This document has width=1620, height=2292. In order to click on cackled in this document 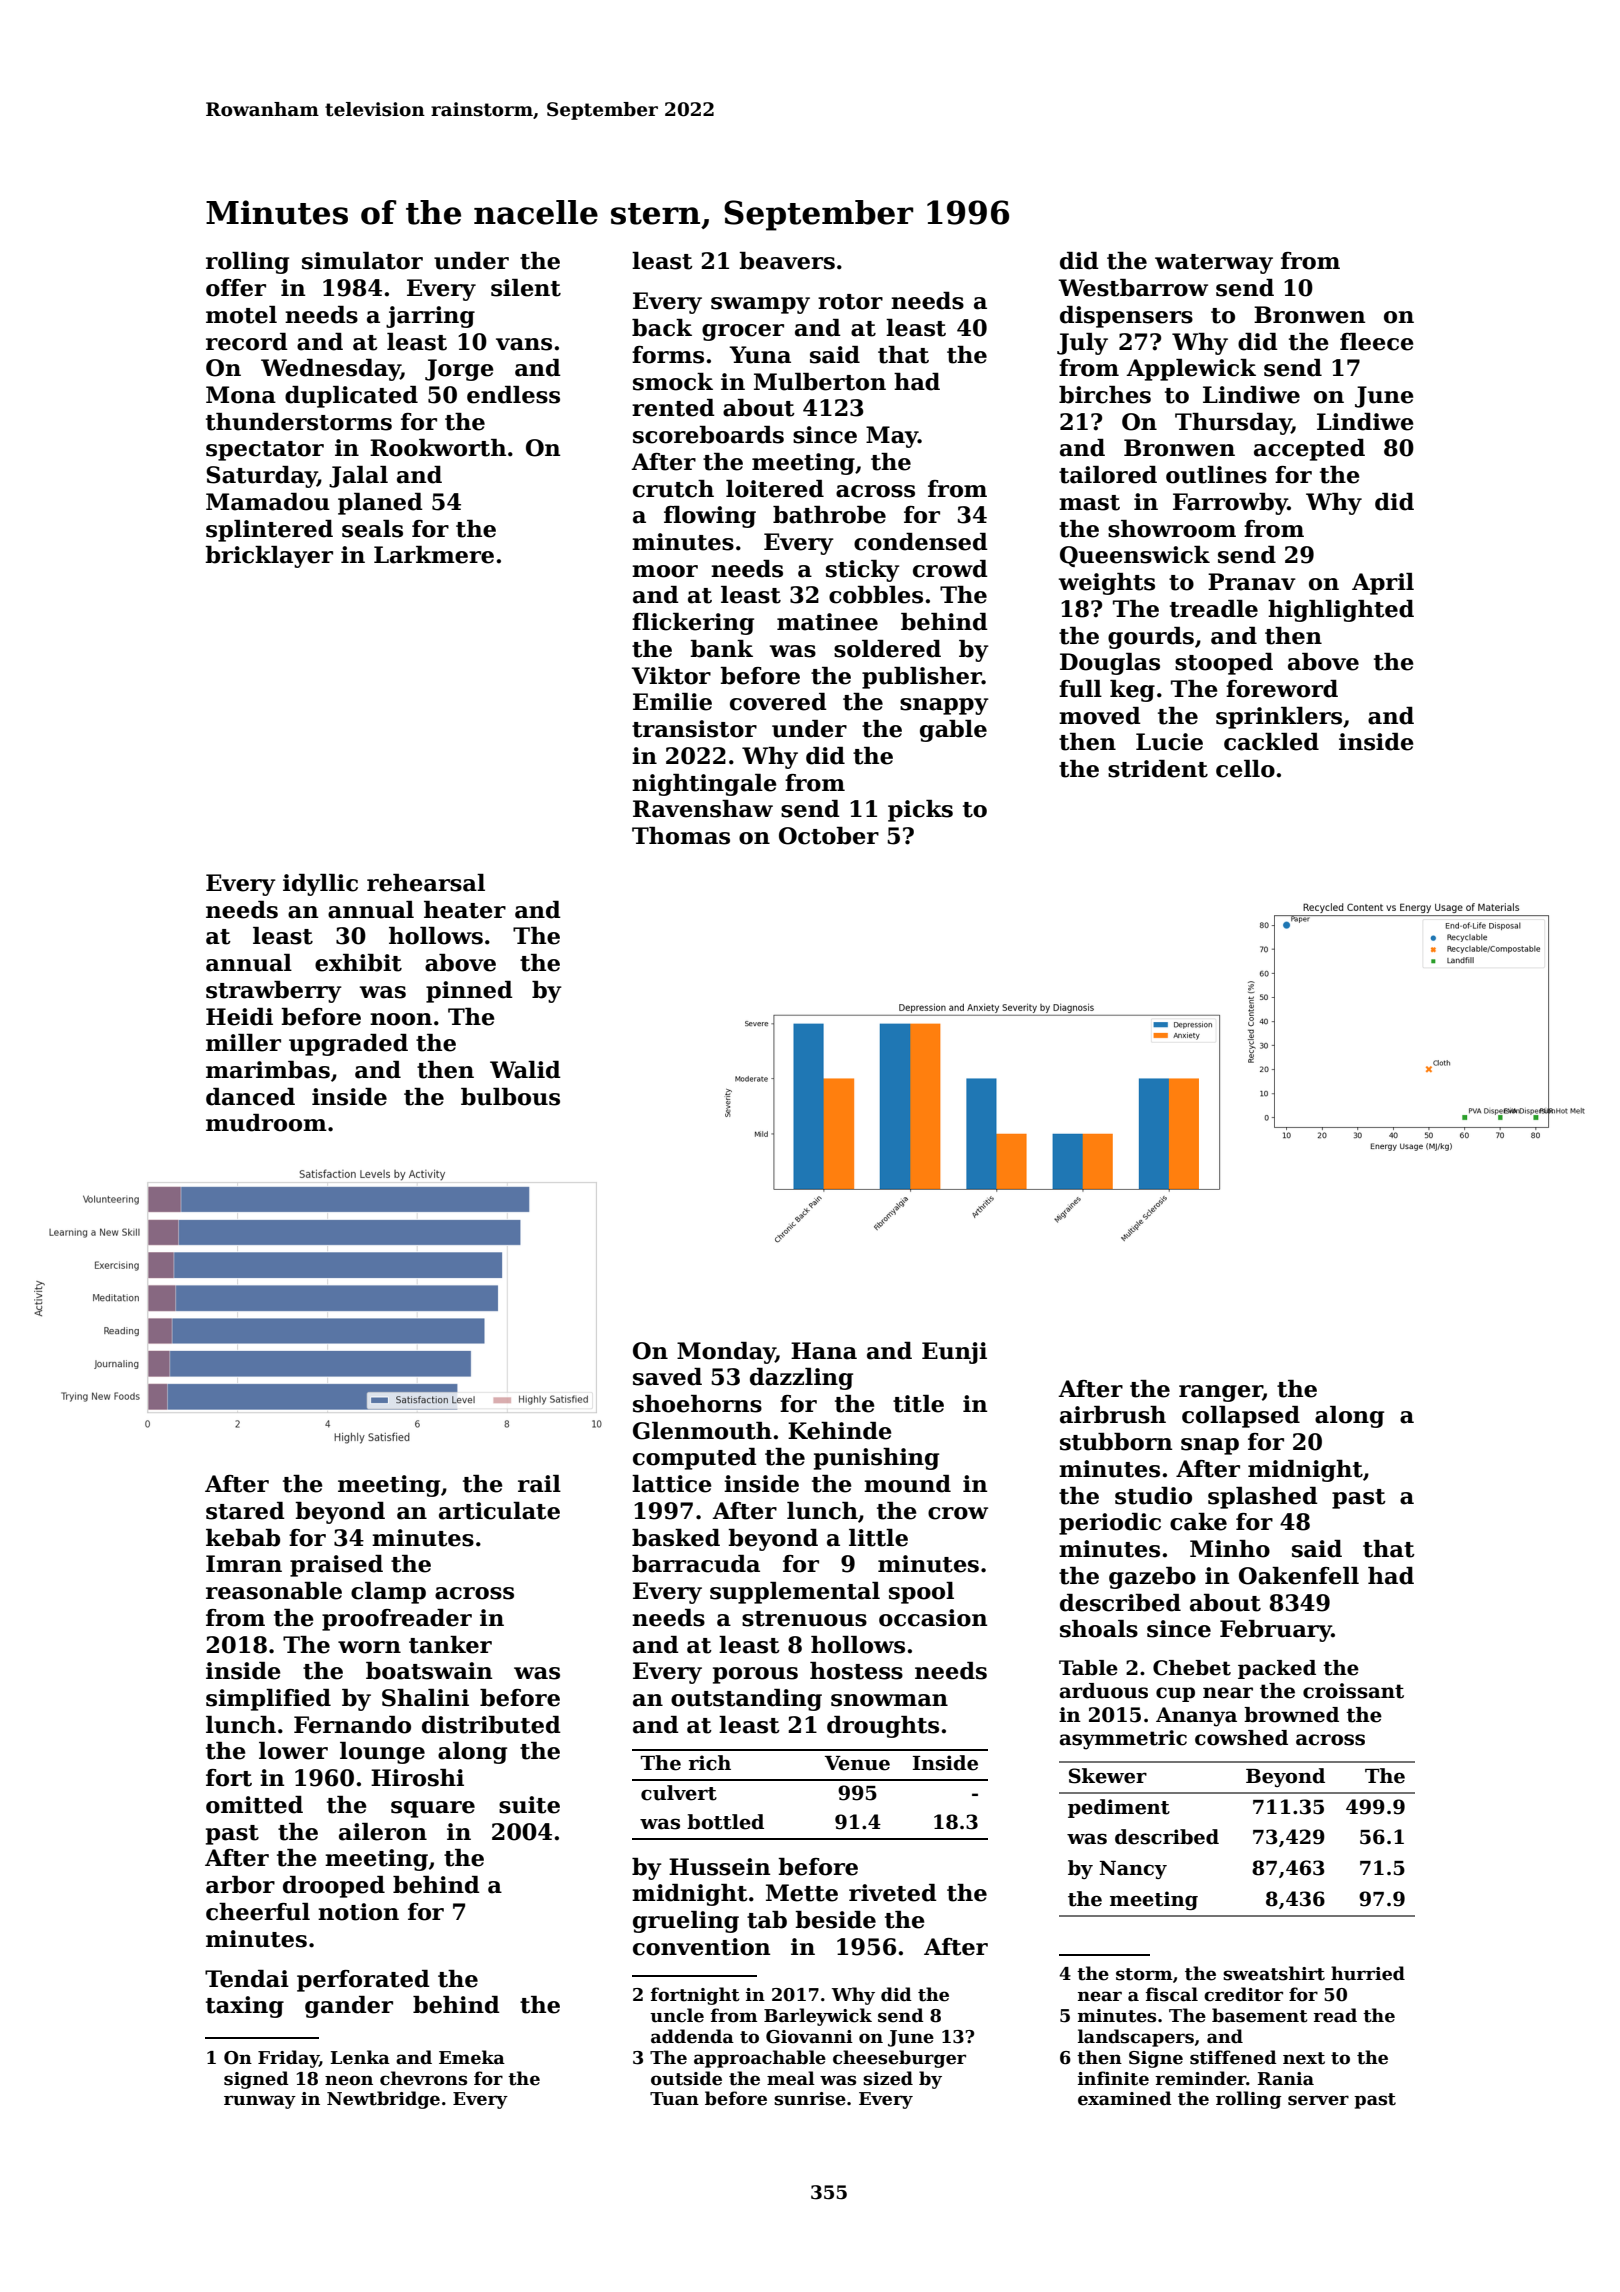, I will do `click(1271, 742)`.
